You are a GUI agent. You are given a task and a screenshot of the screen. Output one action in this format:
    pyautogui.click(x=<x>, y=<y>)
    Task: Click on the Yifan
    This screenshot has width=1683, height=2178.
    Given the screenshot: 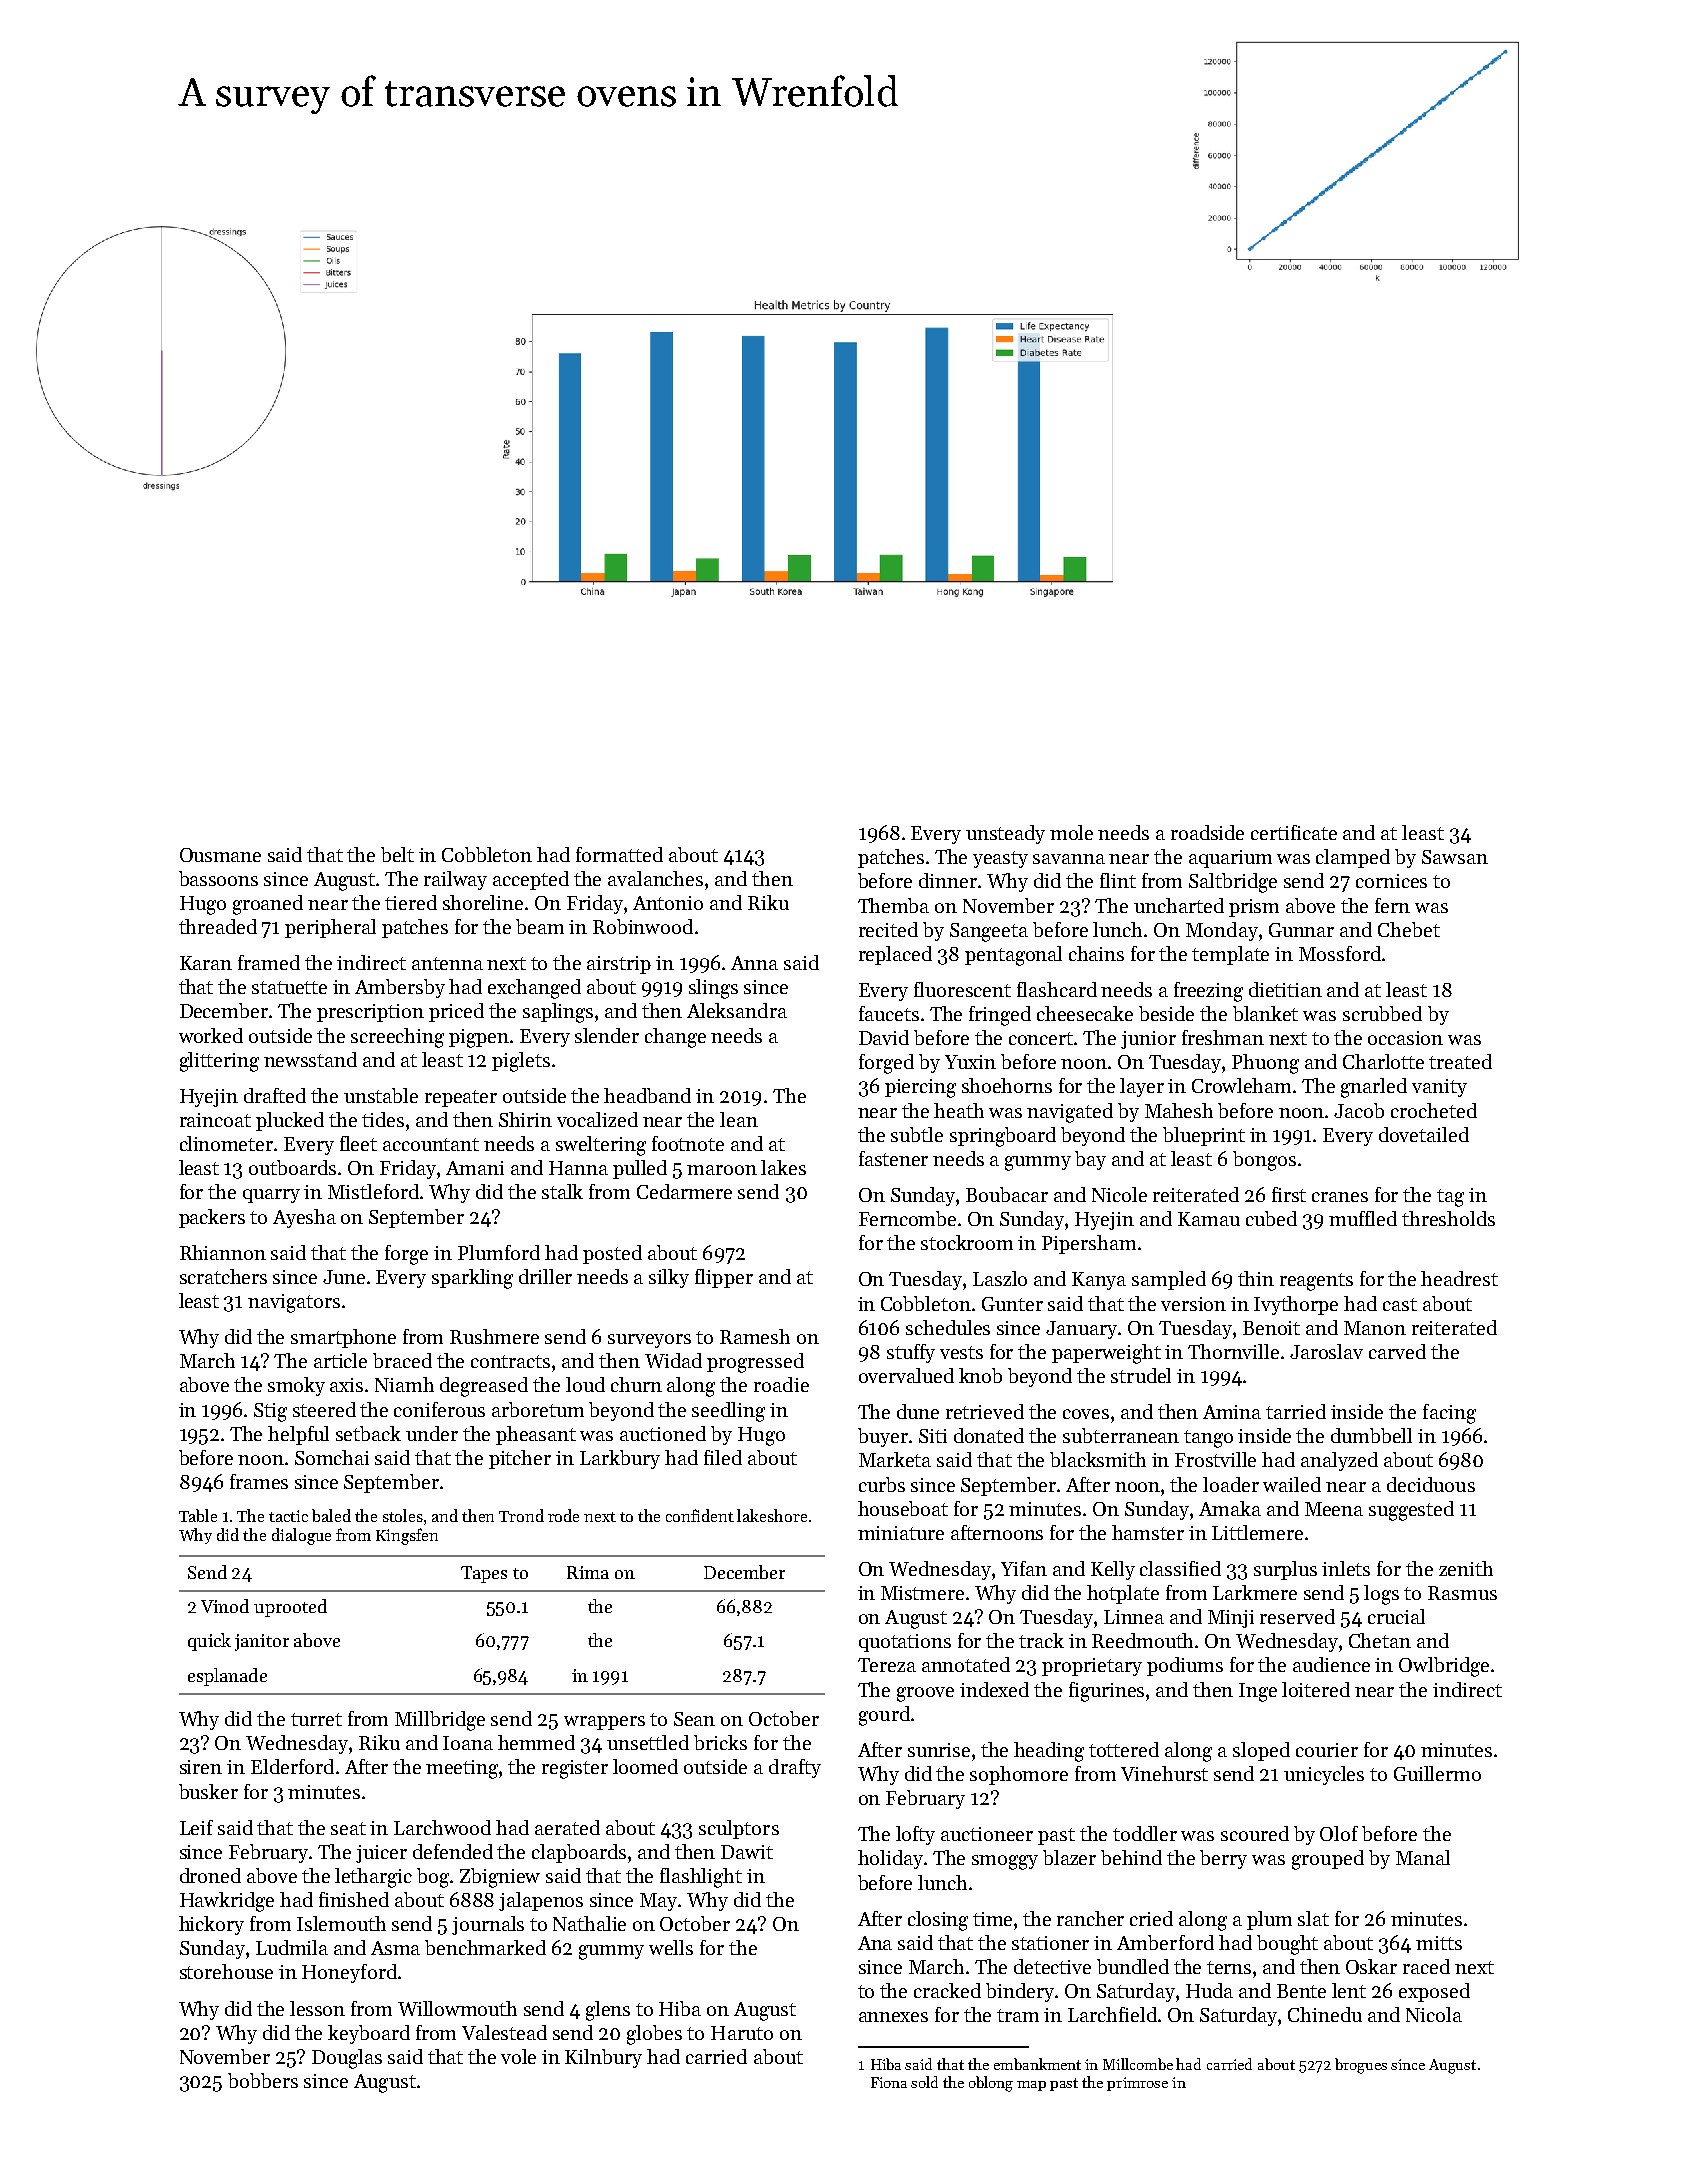 What is the action you would take?
    pyautogui.click(x=1024, y=1568)
